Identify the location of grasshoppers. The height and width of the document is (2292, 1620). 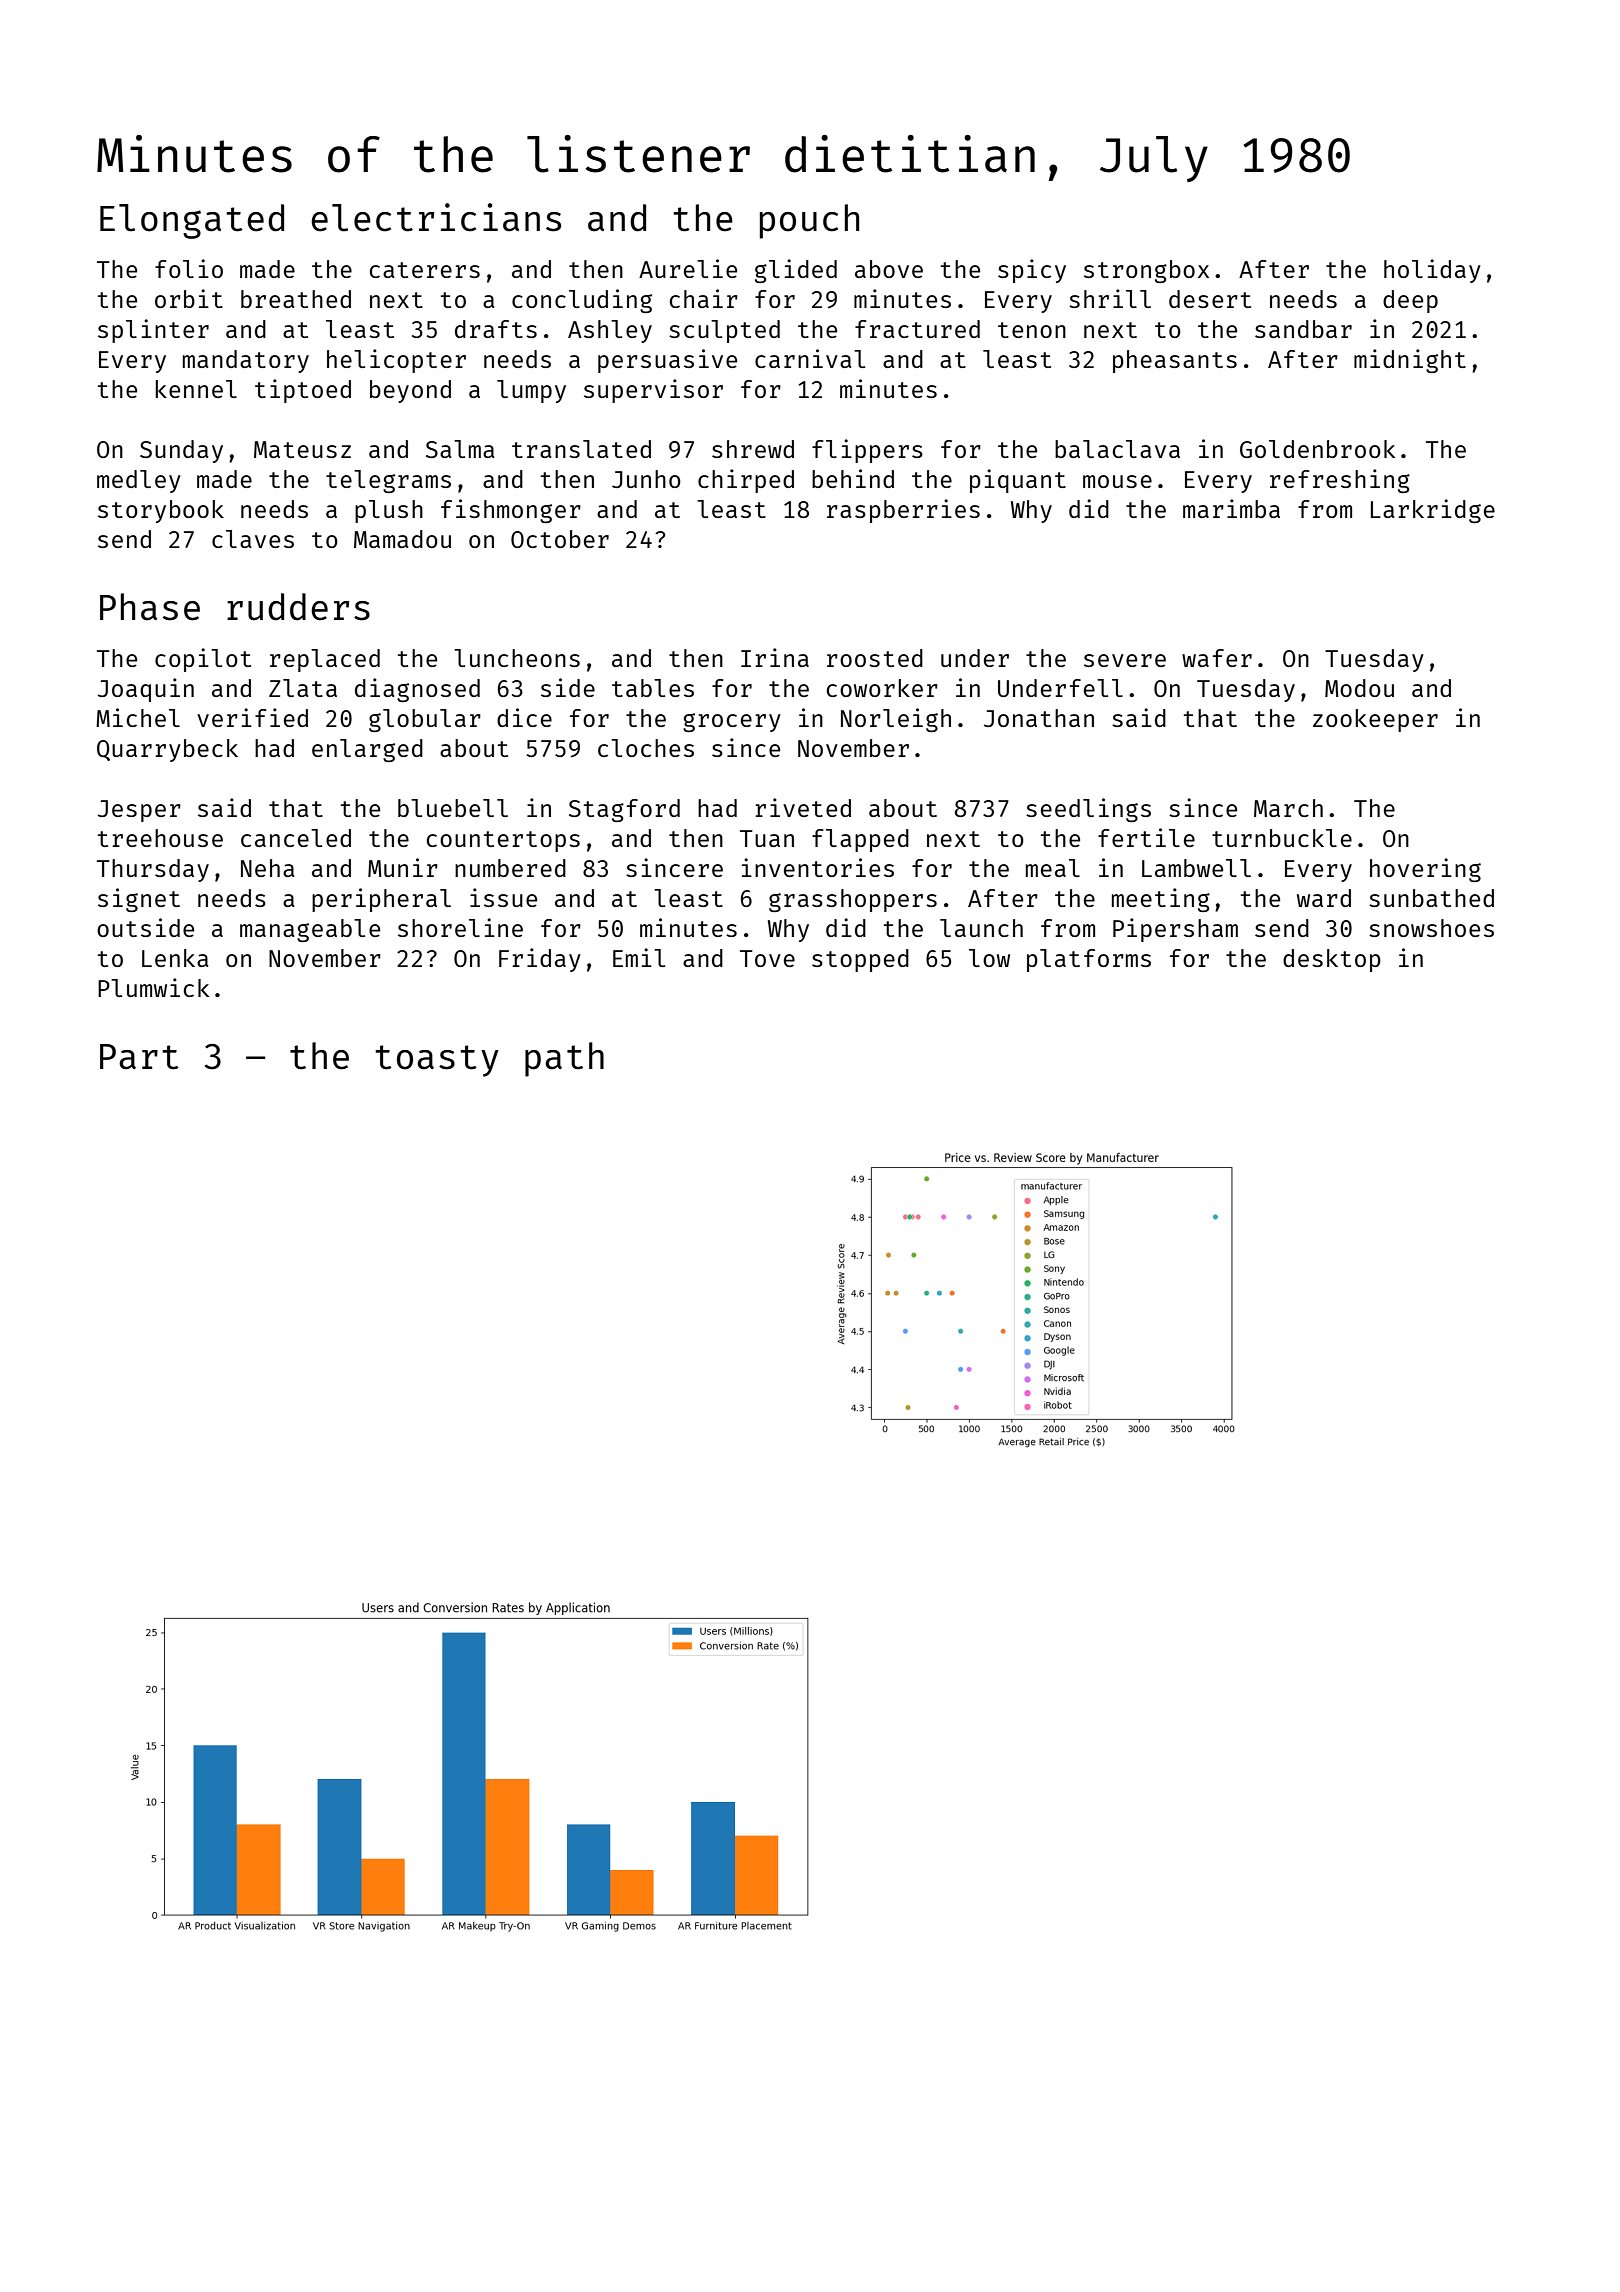
(853, 900).
